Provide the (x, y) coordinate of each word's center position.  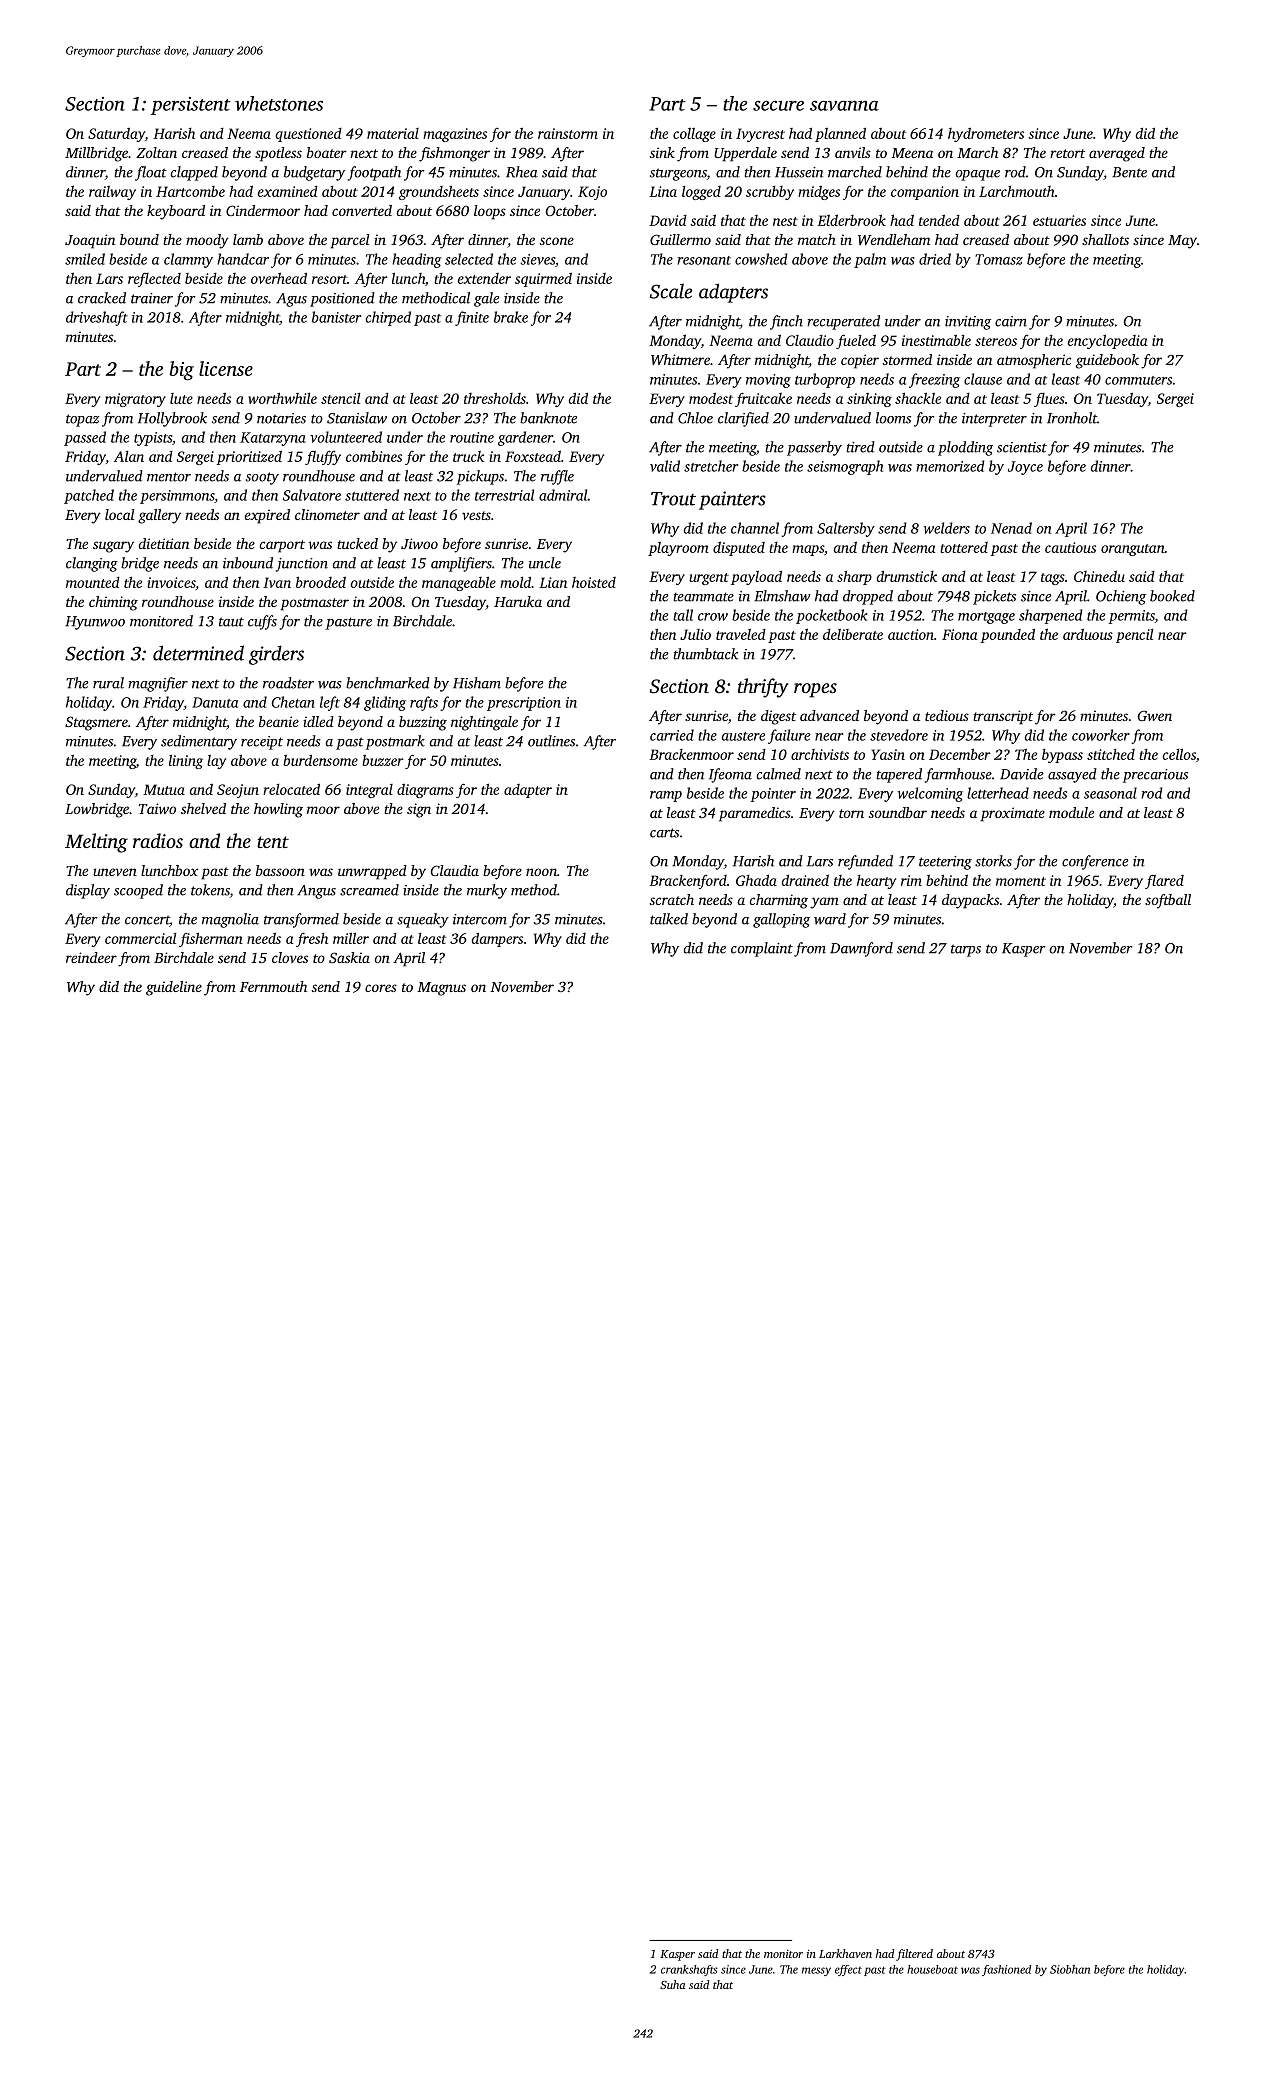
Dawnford (861, 949)
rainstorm (568, 133)
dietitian (164, 543)
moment (1021, 881)
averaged (1117, 154)
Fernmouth (273, 986)
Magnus (441, 989)
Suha (672, 1984)
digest (778, 717)
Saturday (116, 134)
